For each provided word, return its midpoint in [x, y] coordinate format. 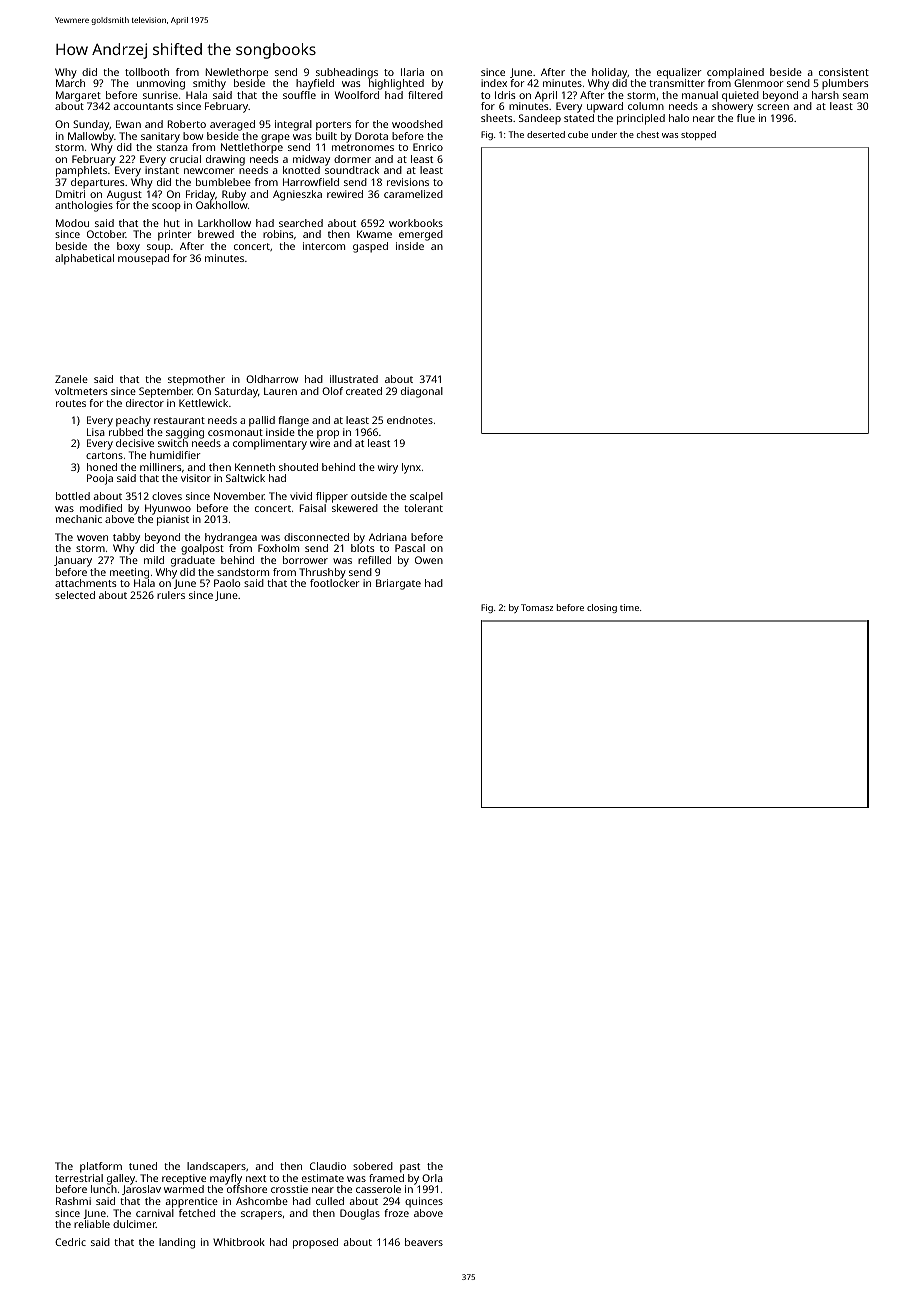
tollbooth [147, 72]
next [256, 1178]
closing [602, 608]
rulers [171, 595]
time [629, 607]
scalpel [426, 497]
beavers [424, 1242]
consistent [844, 72]
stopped [698, 135]
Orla [432, 1178]
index [494, 83]
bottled [73, 496]
